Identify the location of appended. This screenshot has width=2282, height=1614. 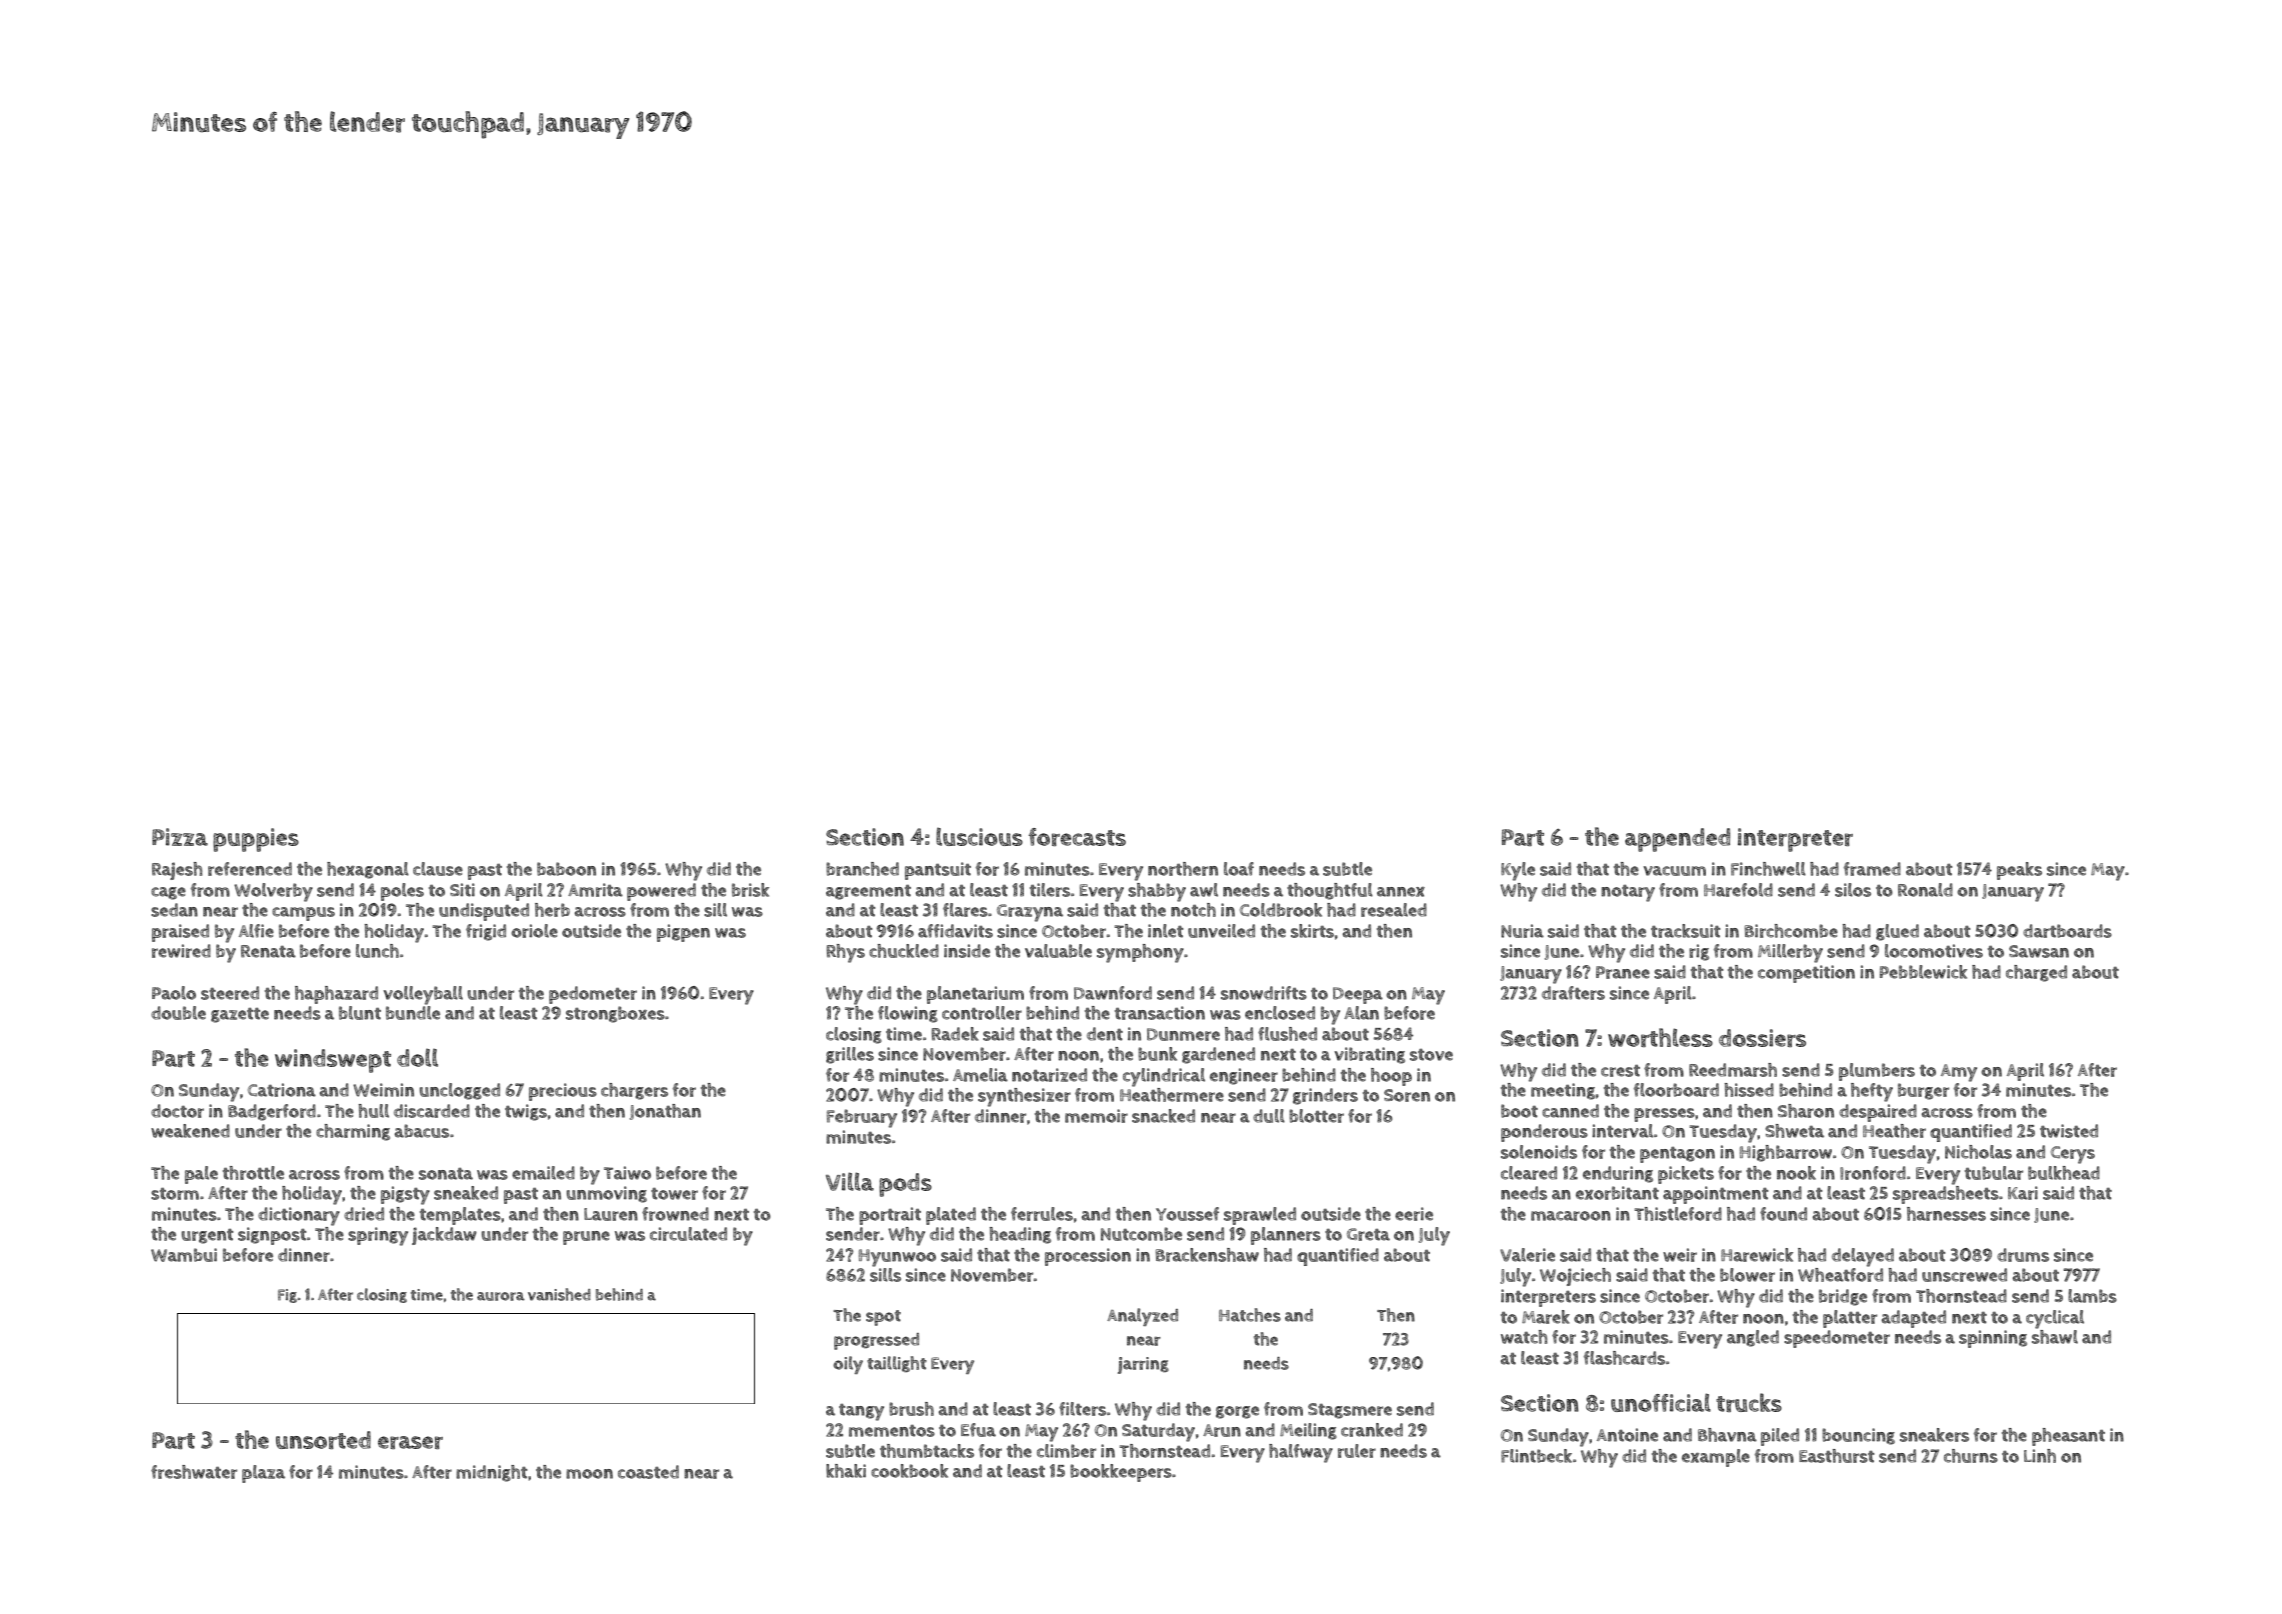
(1677, 840).
